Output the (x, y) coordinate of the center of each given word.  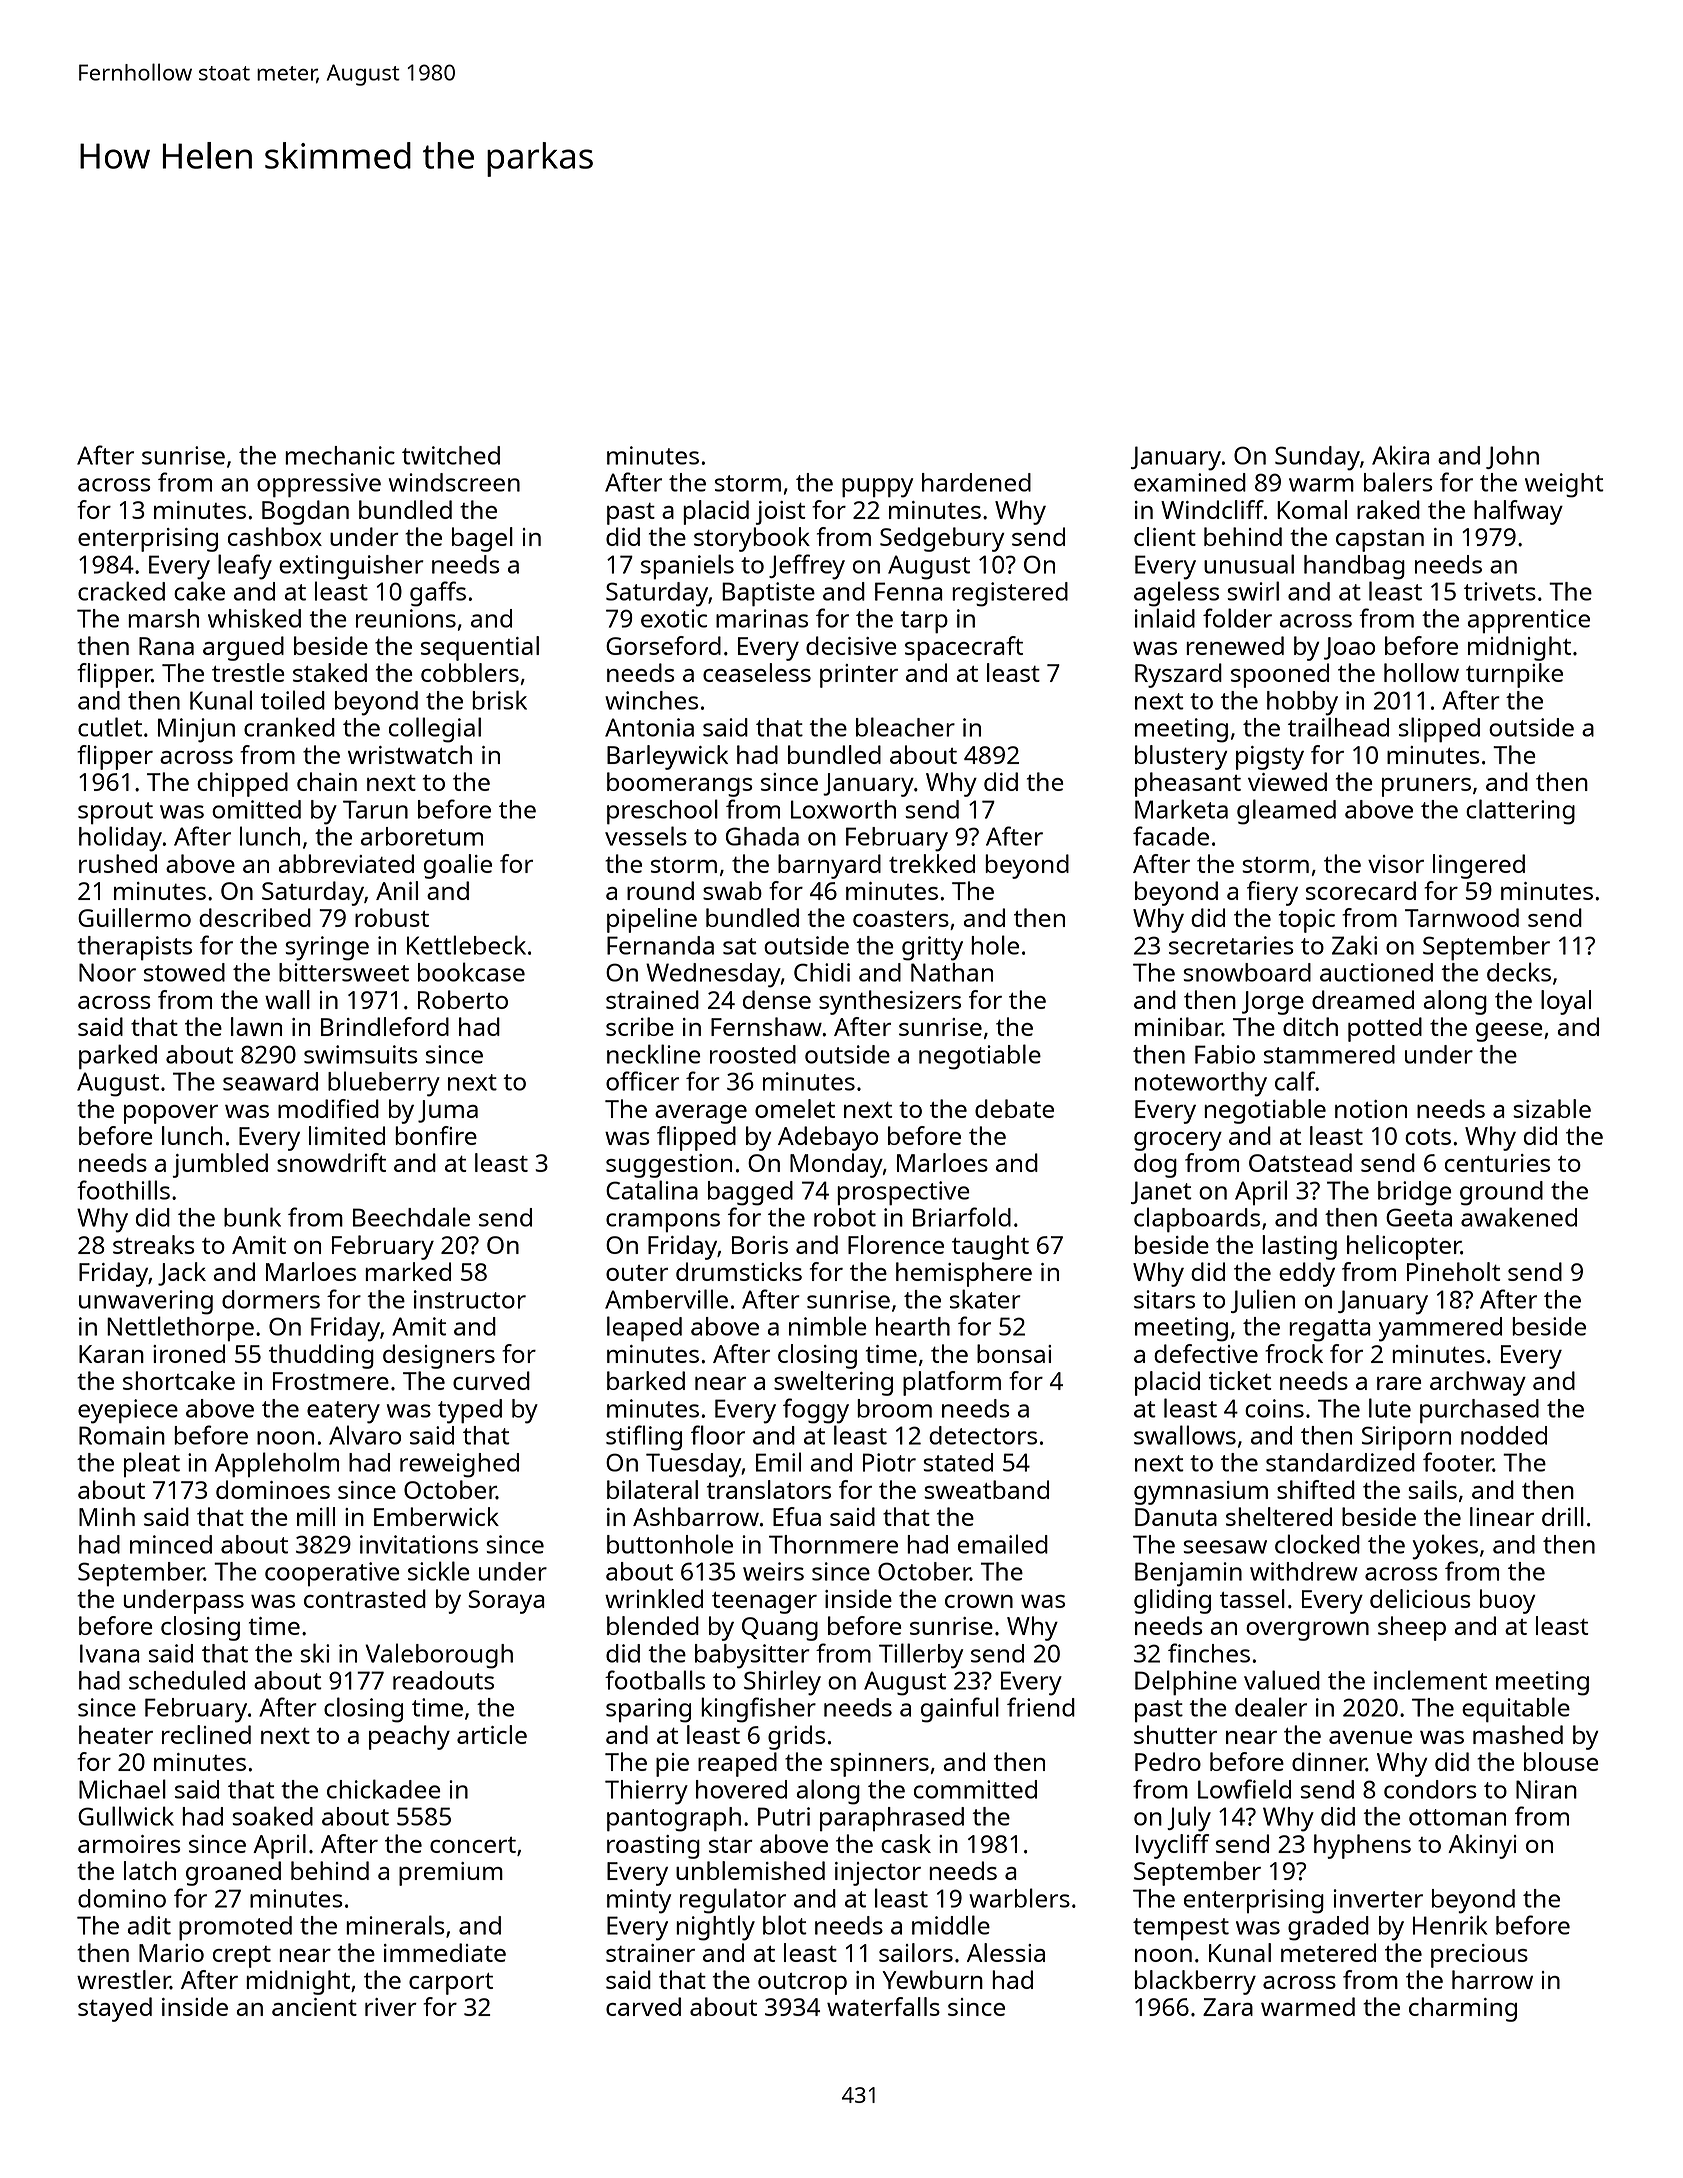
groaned (233, 1873)
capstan (1380, 541)
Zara (1228, 2007)
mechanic (340, 455)
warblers (1019, 1898)
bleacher (905, 727)
